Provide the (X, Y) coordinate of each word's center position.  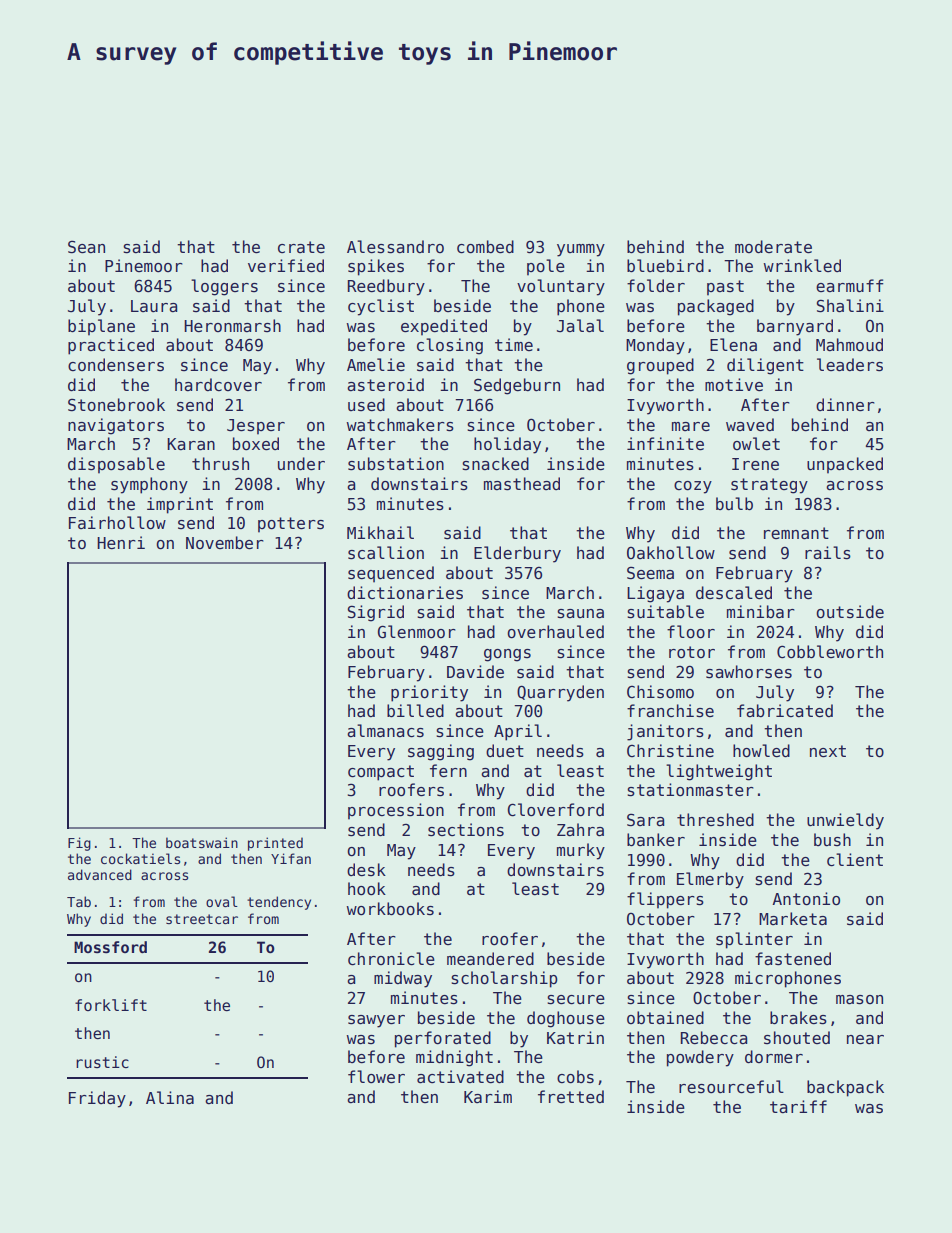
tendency (279, 903)
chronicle (391, 959)
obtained (665, 1017)
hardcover (218, 384)
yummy (581, 250)
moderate (773, 247)
